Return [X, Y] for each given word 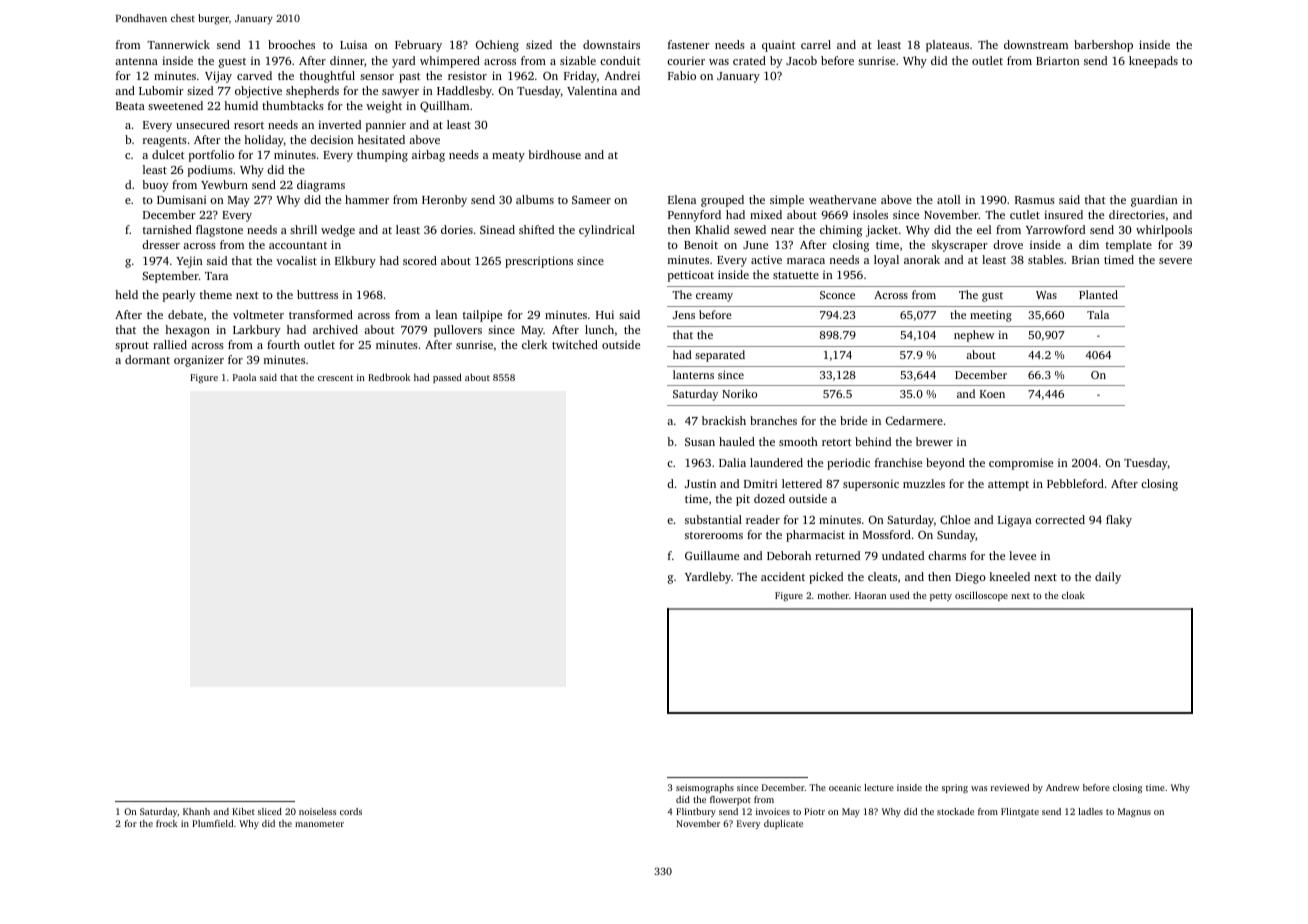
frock [167, 823]
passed [447, 378]
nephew [974, 336]
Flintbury [696, 812]
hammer [367, 199]
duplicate [783, 824]
